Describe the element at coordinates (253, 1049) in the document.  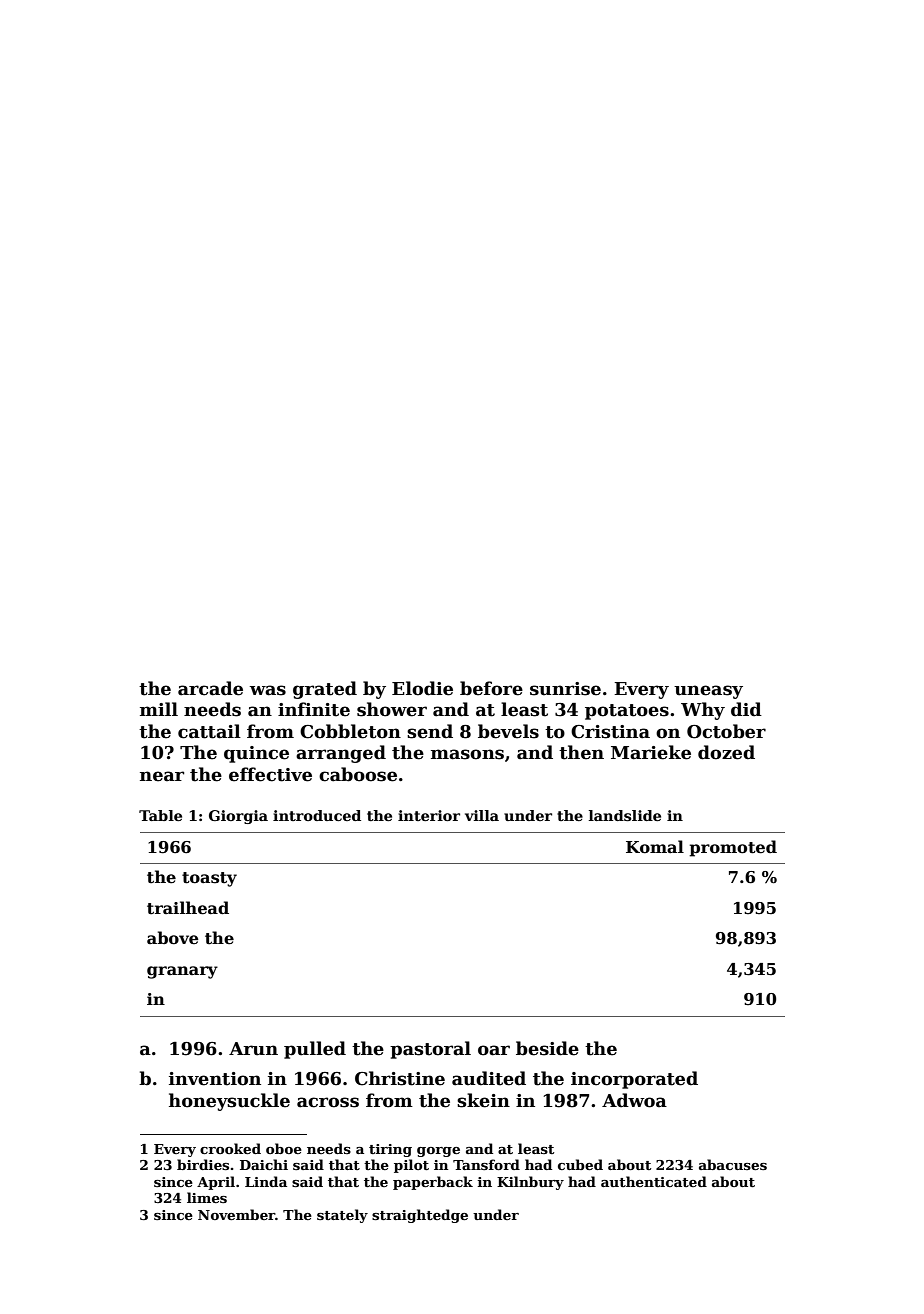
I see `Arun` at that location.
